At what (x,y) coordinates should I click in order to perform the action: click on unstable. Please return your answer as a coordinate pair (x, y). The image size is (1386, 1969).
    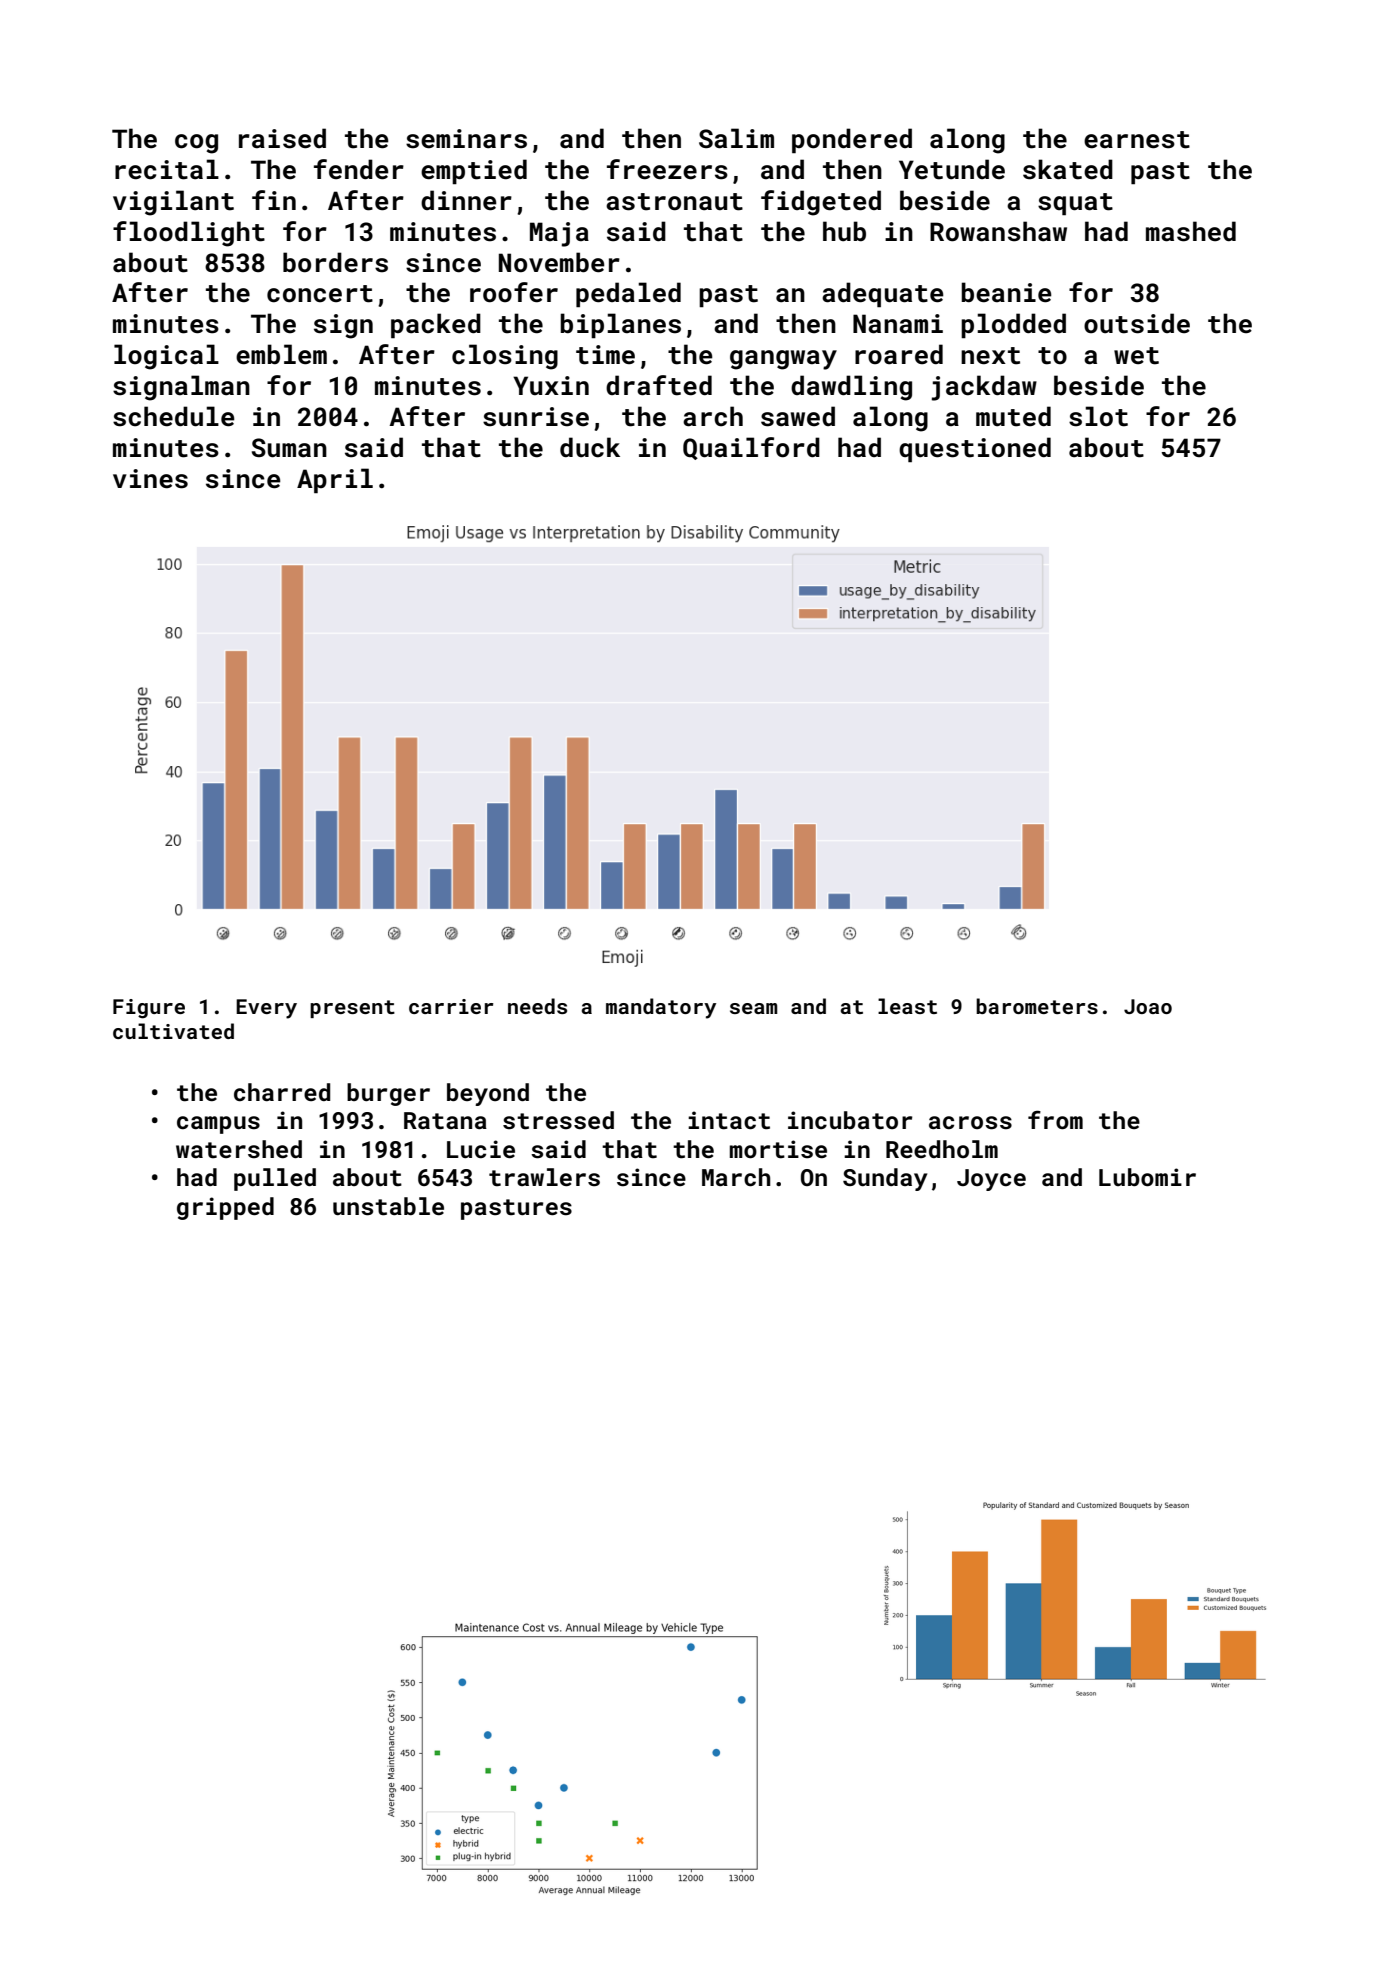
    Looking at the image, I should click on (388, 1206).
